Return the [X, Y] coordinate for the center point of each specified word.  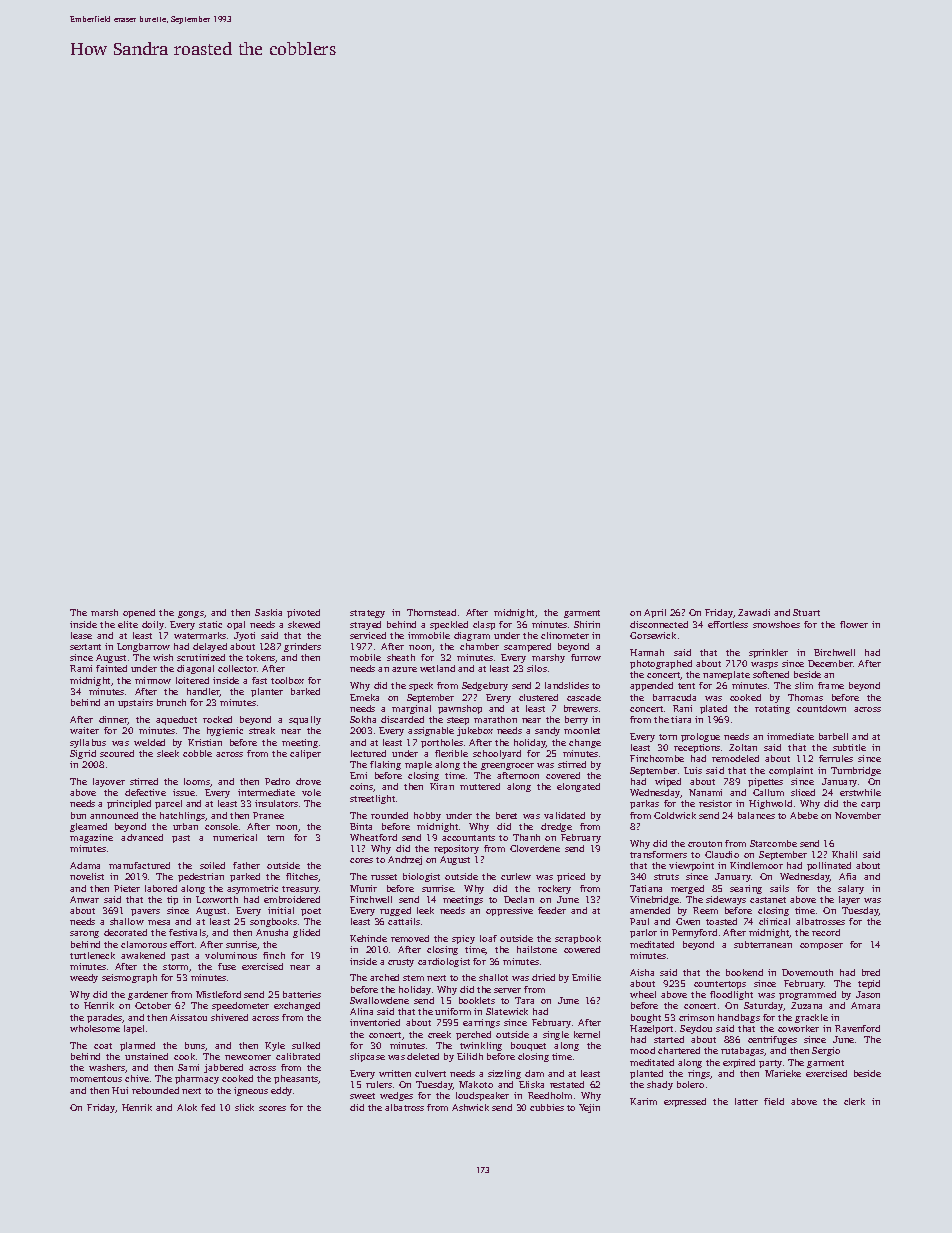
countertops [720, 985]
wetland [437, 668]
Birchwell [834, 652]
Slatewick [507, 1011]
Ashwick [470, 1107]
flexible [451, 753]
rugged [395, 911]
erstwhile [860, 792]
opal [236, 625]
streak [262, 730]
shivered [229, 1017]
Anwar [84, 899]
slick [244, 1107]
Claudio [722, 854]
